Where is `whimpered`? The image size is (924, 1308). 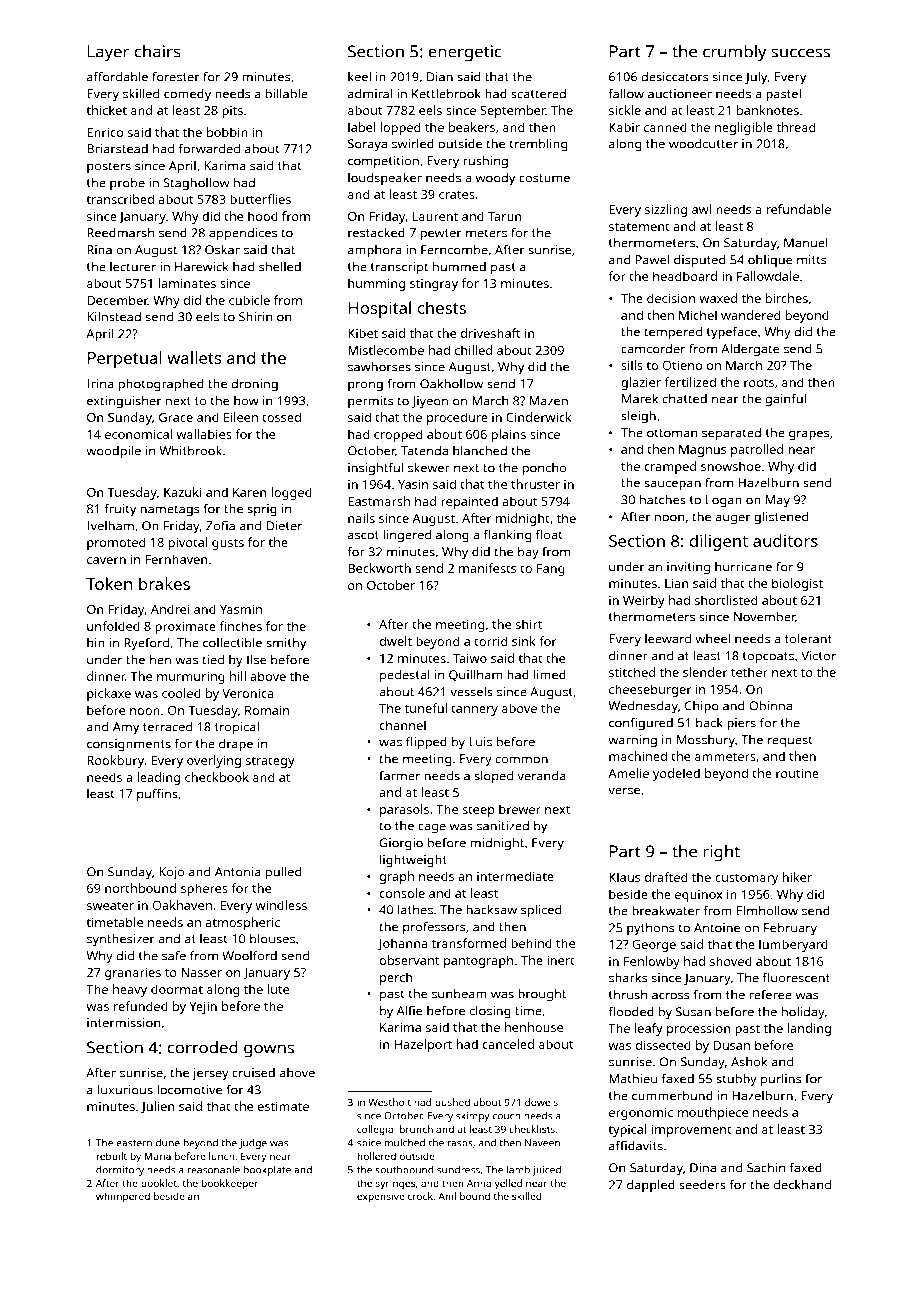
whimpered is located at coordinates (123, 1197).
